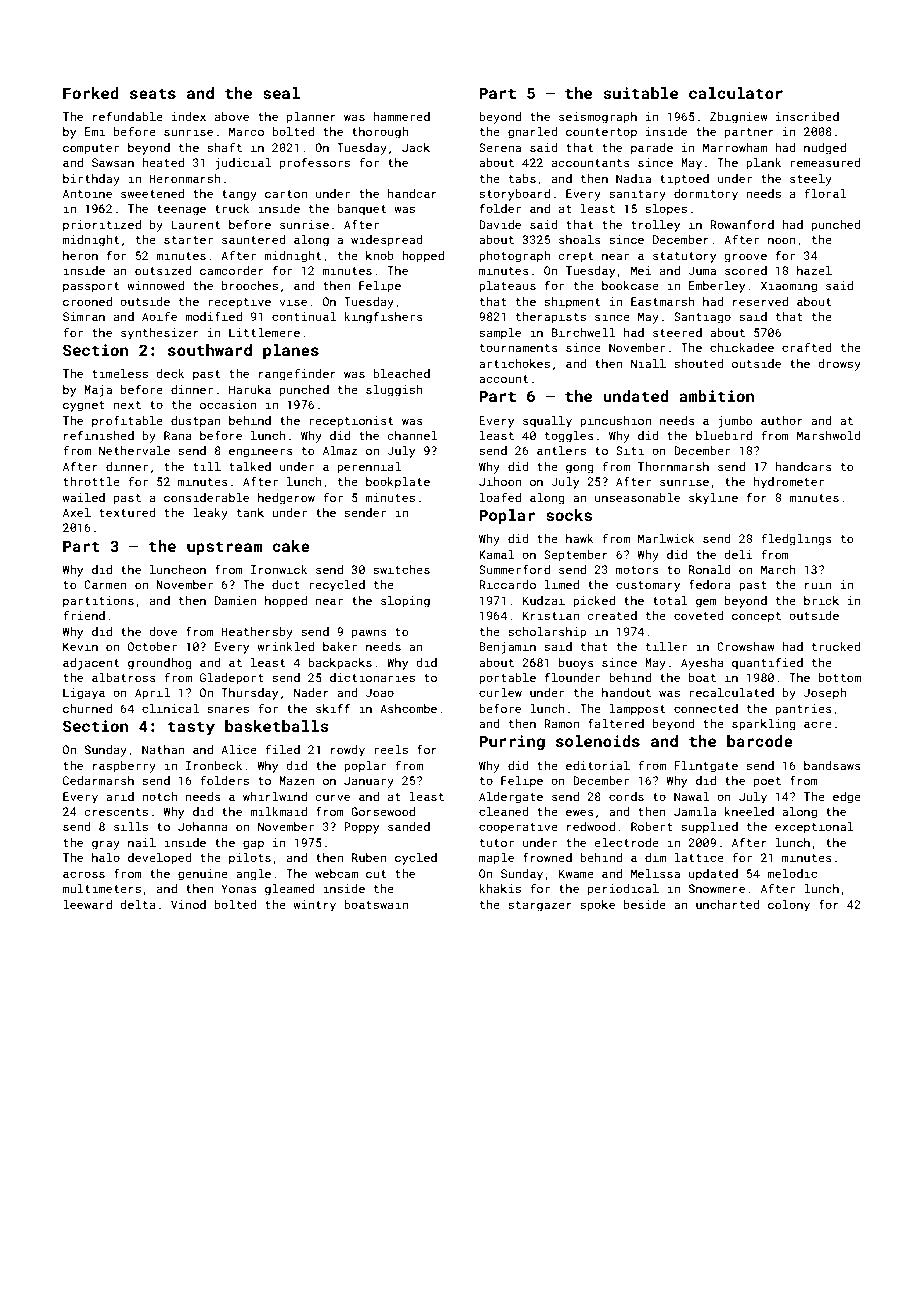 Image resolution: width=924 pixels, height=1308 pixels. What do you see at coordinates (105, 584) in the screenshot?
I see `Carmen` at bounding box center [105, 584].
